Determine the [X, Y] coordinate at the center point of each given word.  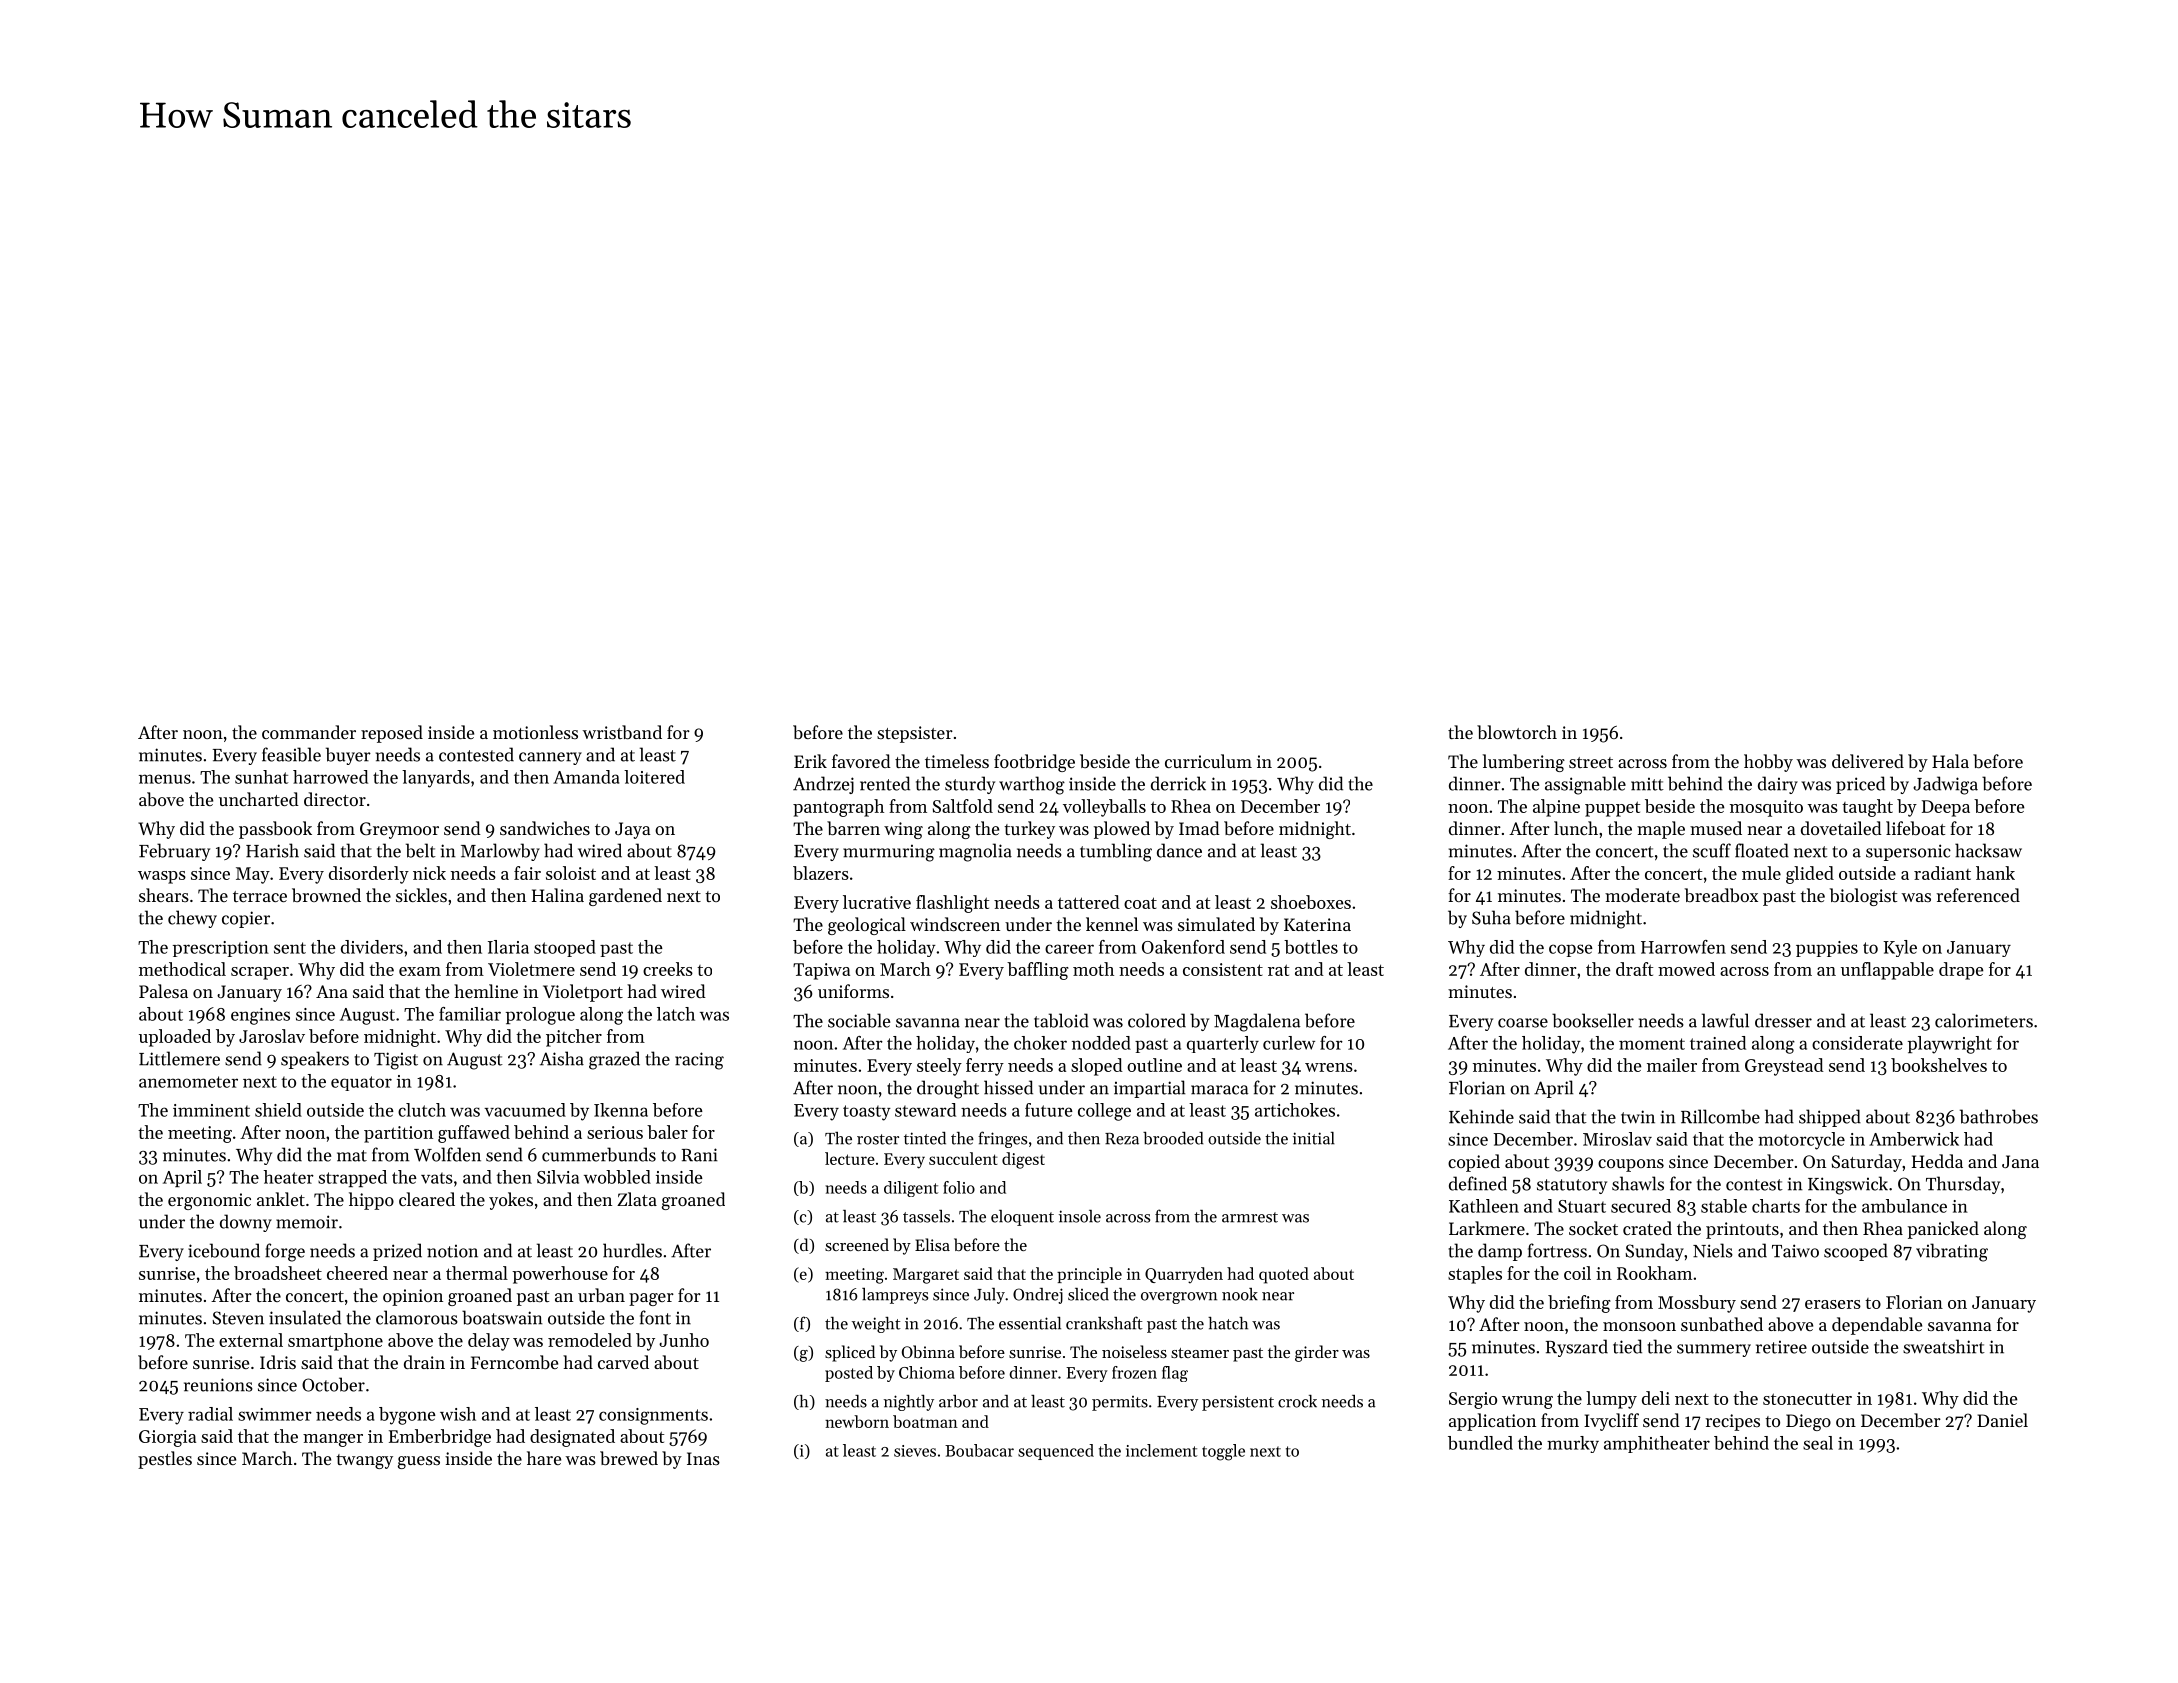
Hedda [1937, 1161]
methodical [182, 969]
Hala [1950, 761]
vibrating [1952, 1252]
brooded [1173, 1138]
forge [285, 1252]
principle [1089, 1275]
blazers [821, 873]
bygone [407, 1416]
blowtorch [1517, 732]
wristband [622, 732]
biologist [1863, 897]
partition [398, 1134]
